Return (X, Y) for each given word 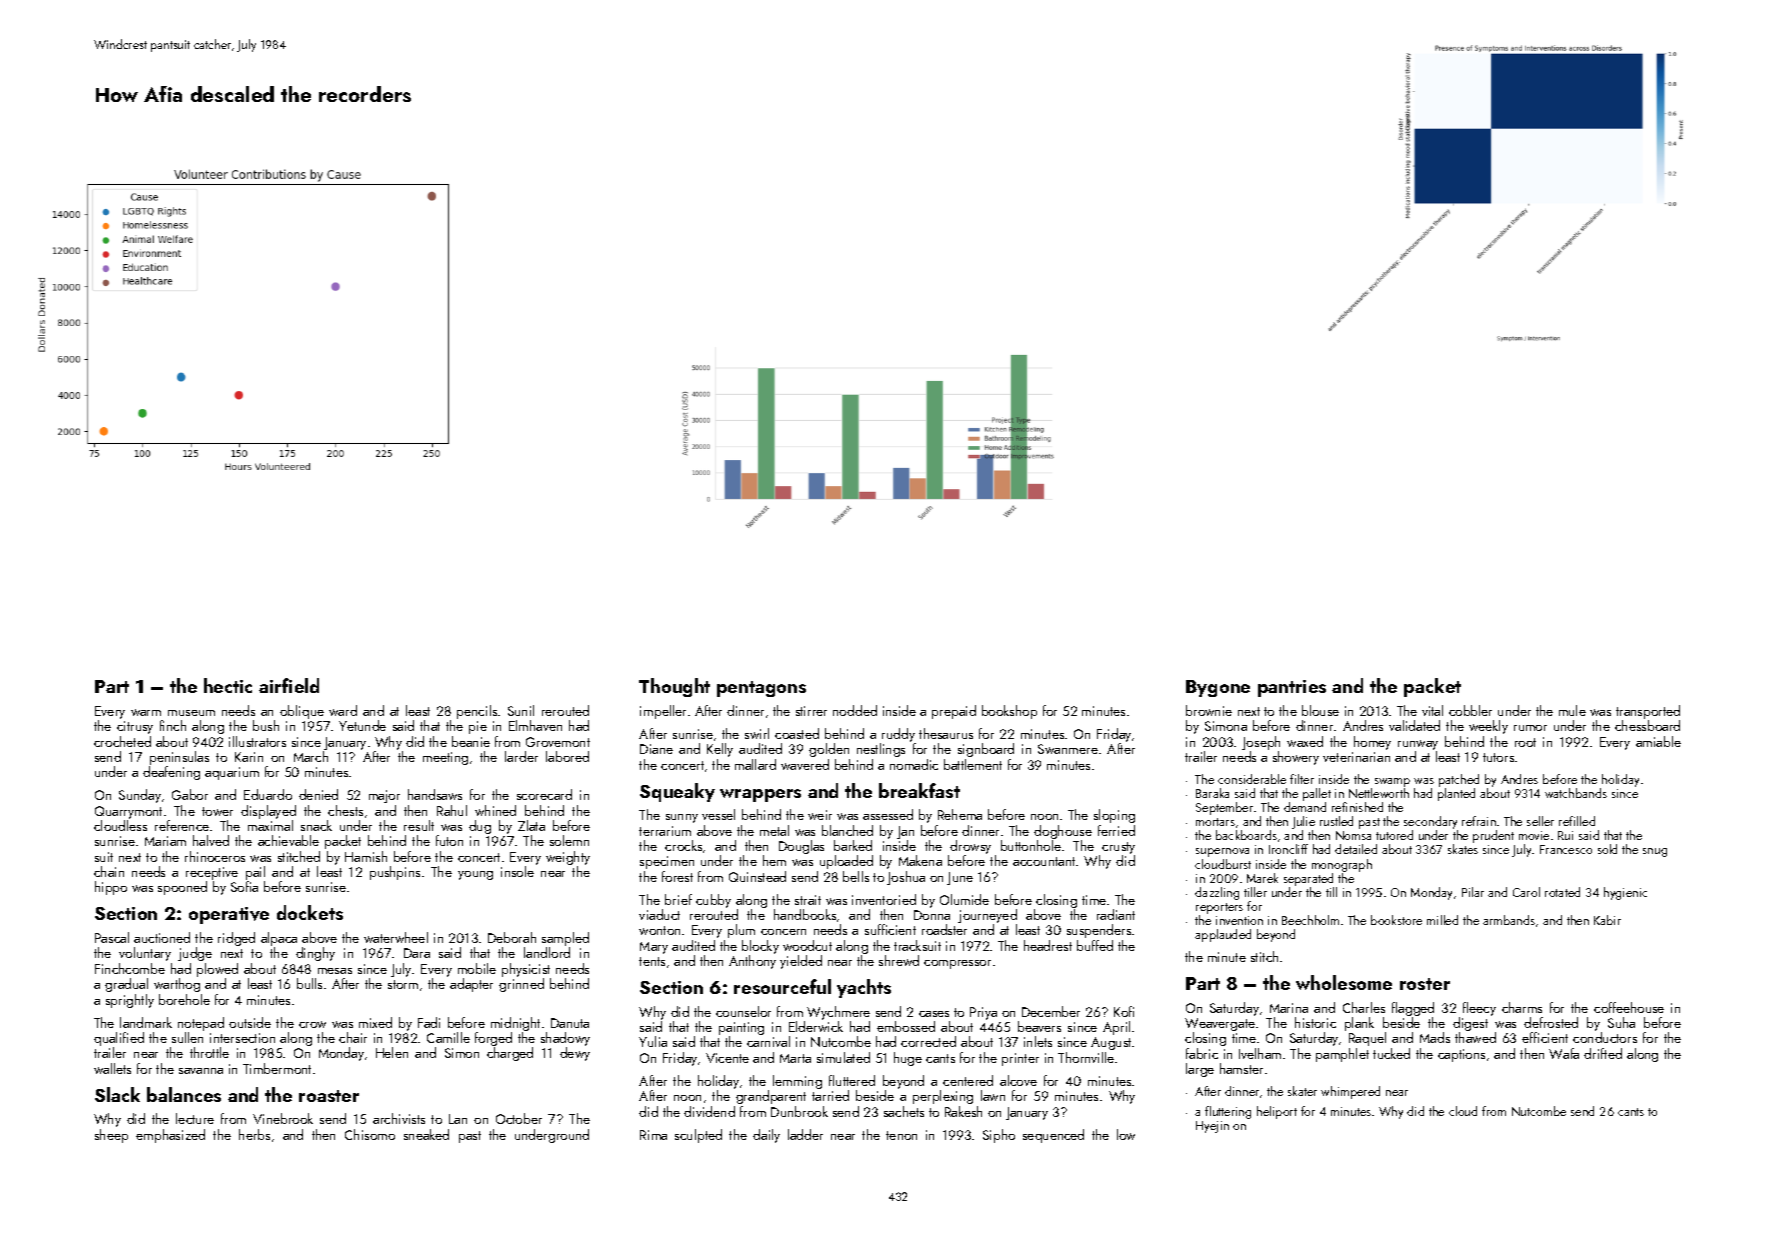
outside (250, 1022)
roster (1425, 984)
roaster (329, 1096)
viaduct (659, 914)
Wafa (1564, 1053)
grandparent (771, 1097)
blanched (847, 830)
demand (1305, 807)
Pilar (1473, 892)
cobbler (1470, 710)
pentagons (761, 689)
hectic (228, 685)
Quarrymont (128, 812)
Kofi (1124, 1011)
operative (229, 915)
